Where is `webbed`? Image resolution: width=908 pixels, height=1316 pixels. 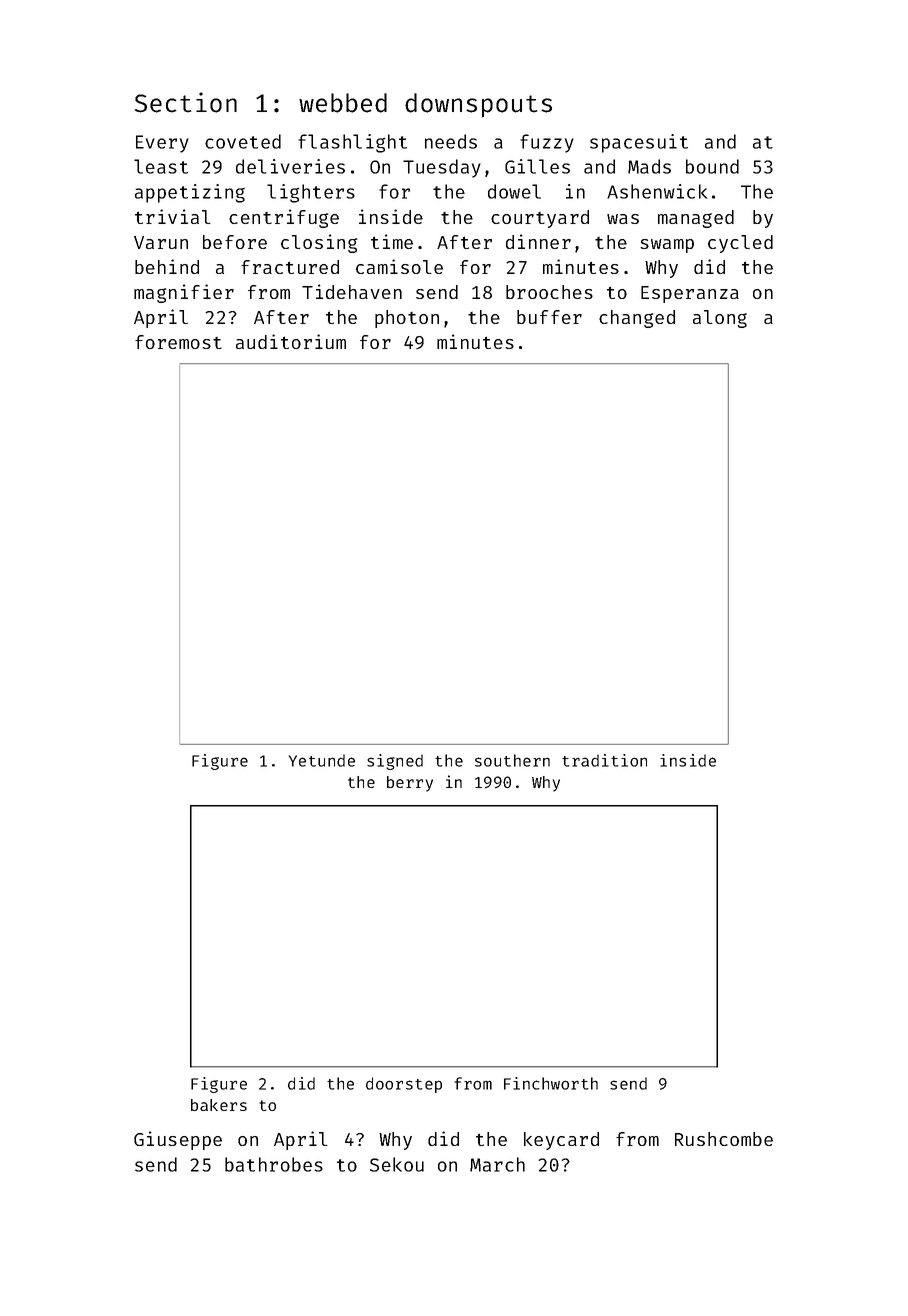 webbed is located at coordinates (343, 103).
